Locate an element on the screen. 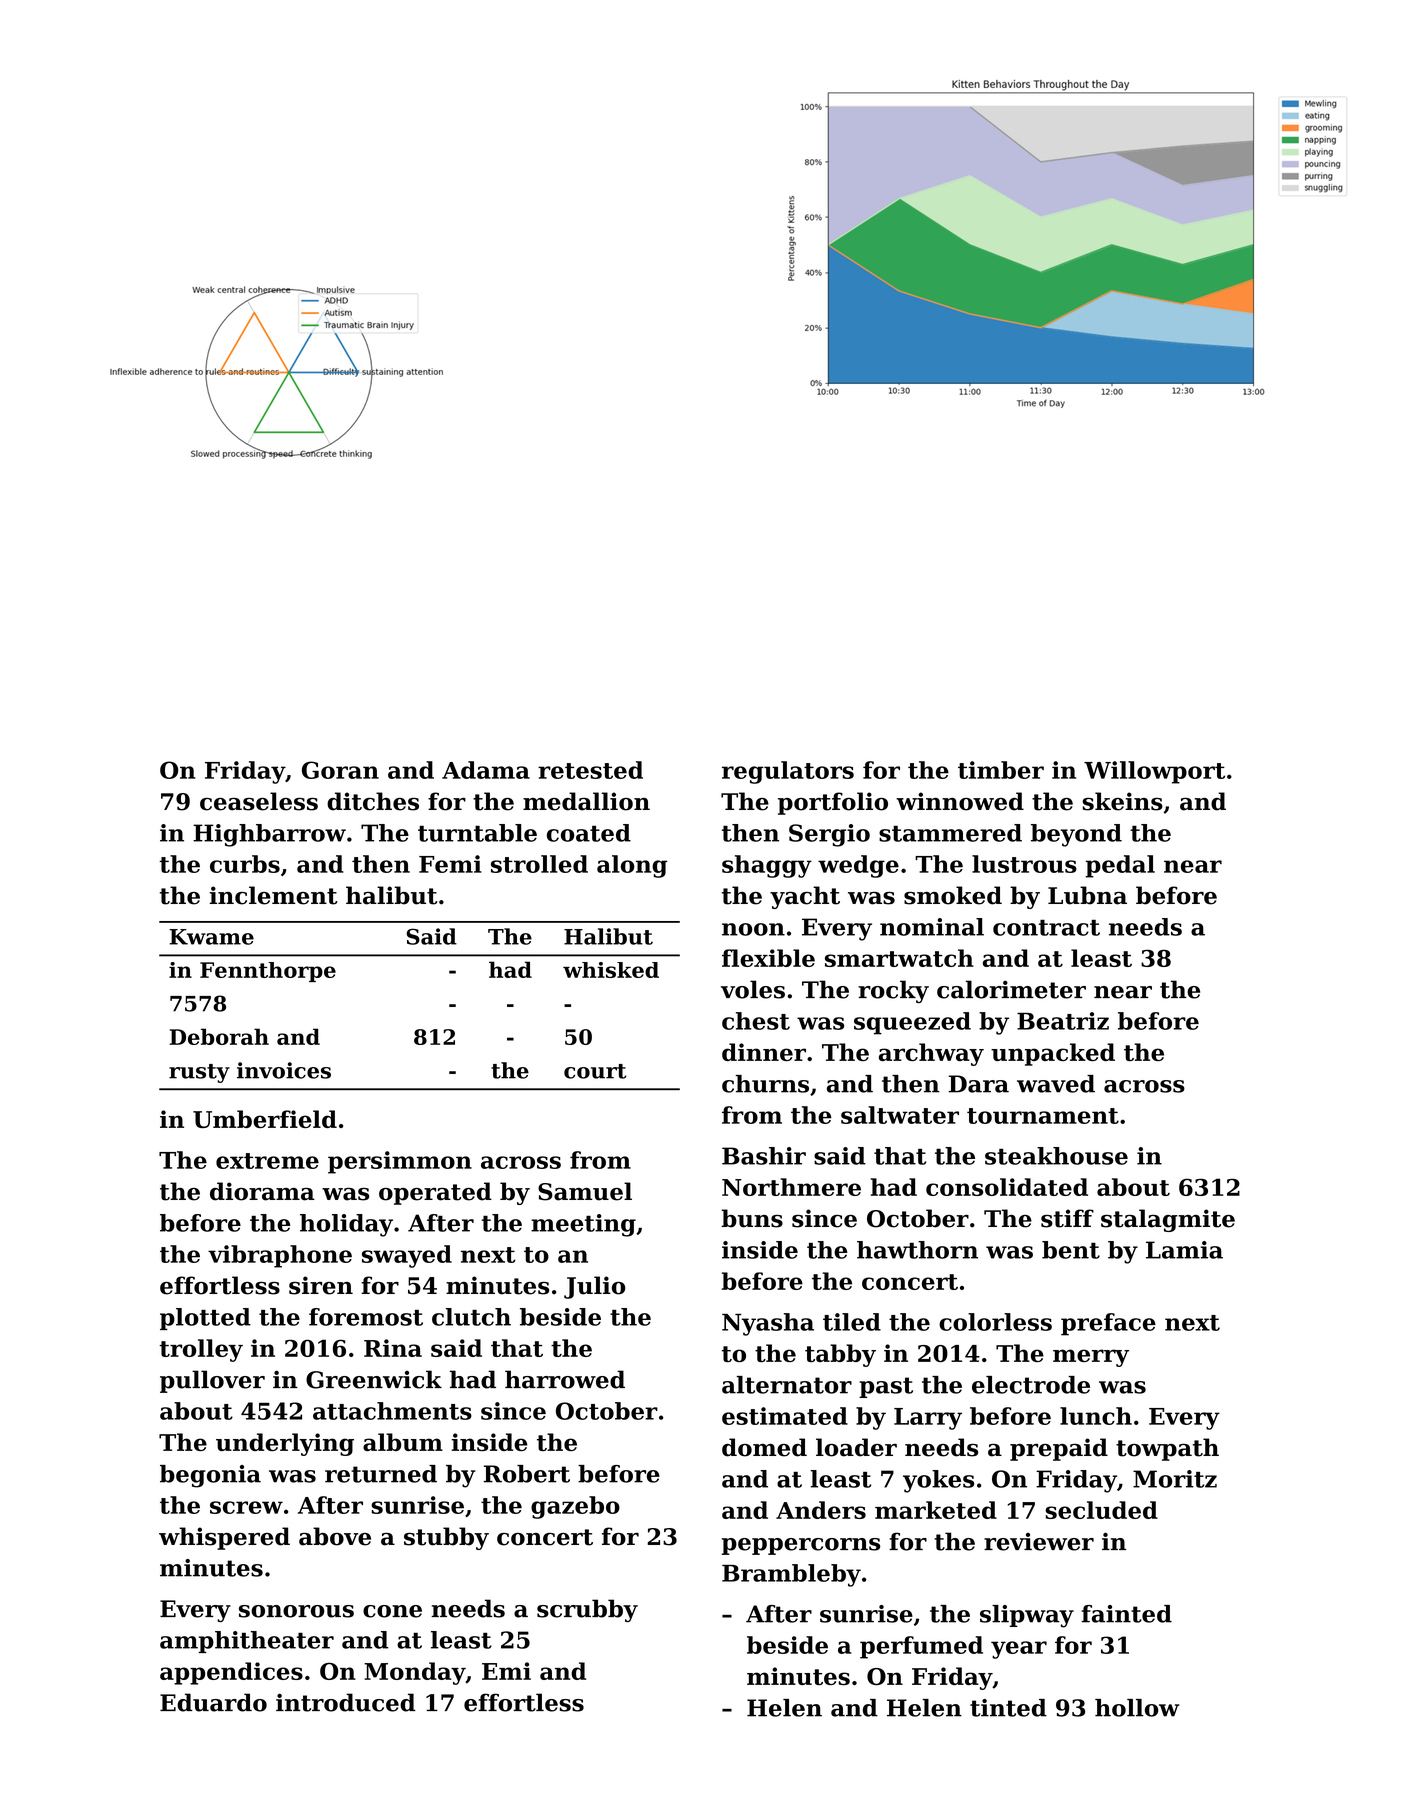 The height and width of the screenshot is (1813, 1401). retested is located at coordinates (590, 770).
